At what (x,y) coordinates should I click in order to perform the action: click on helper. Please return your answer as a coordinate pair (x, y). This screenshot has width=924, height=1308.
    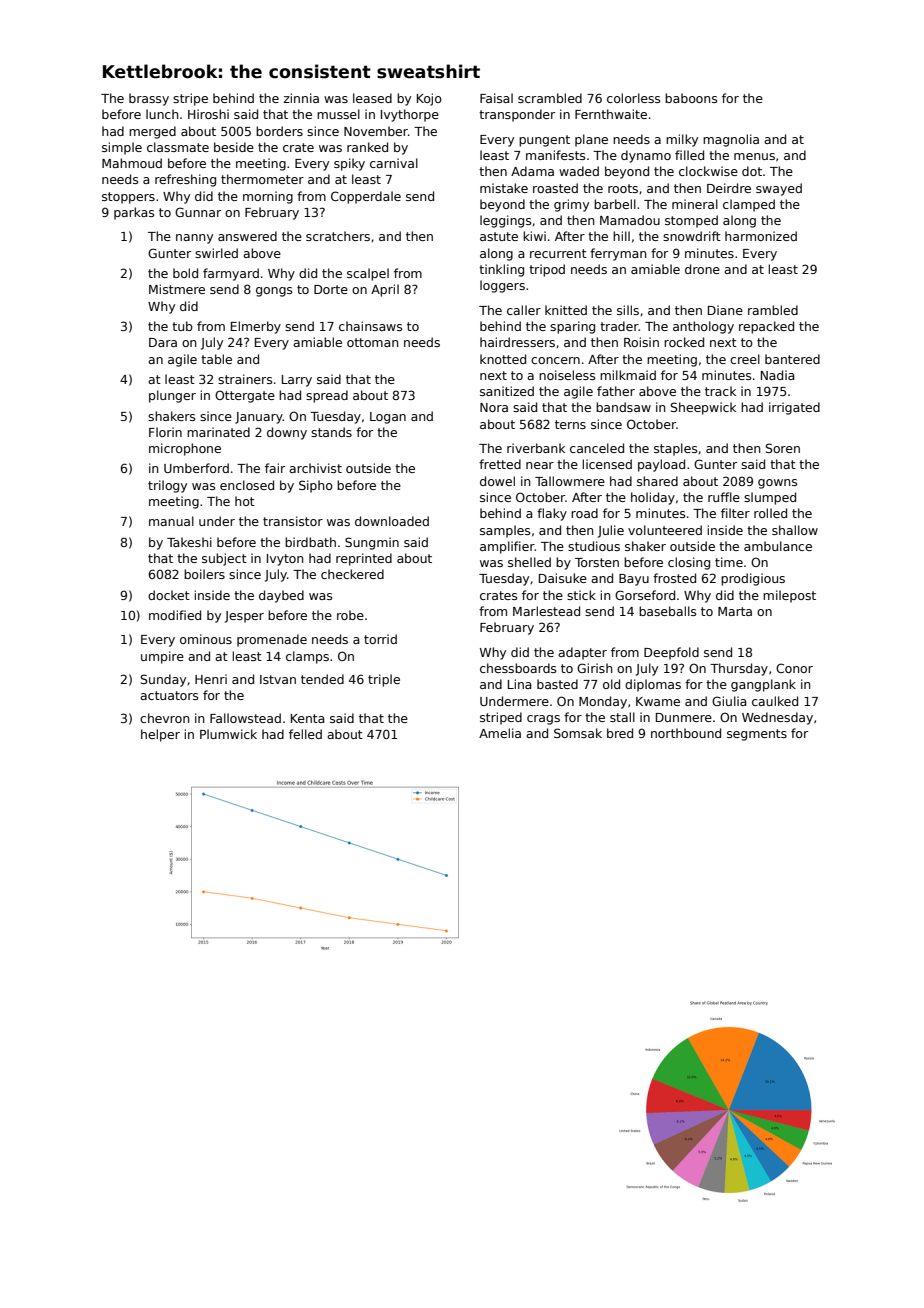
    Looking at the image, I should click on (160, 735).
